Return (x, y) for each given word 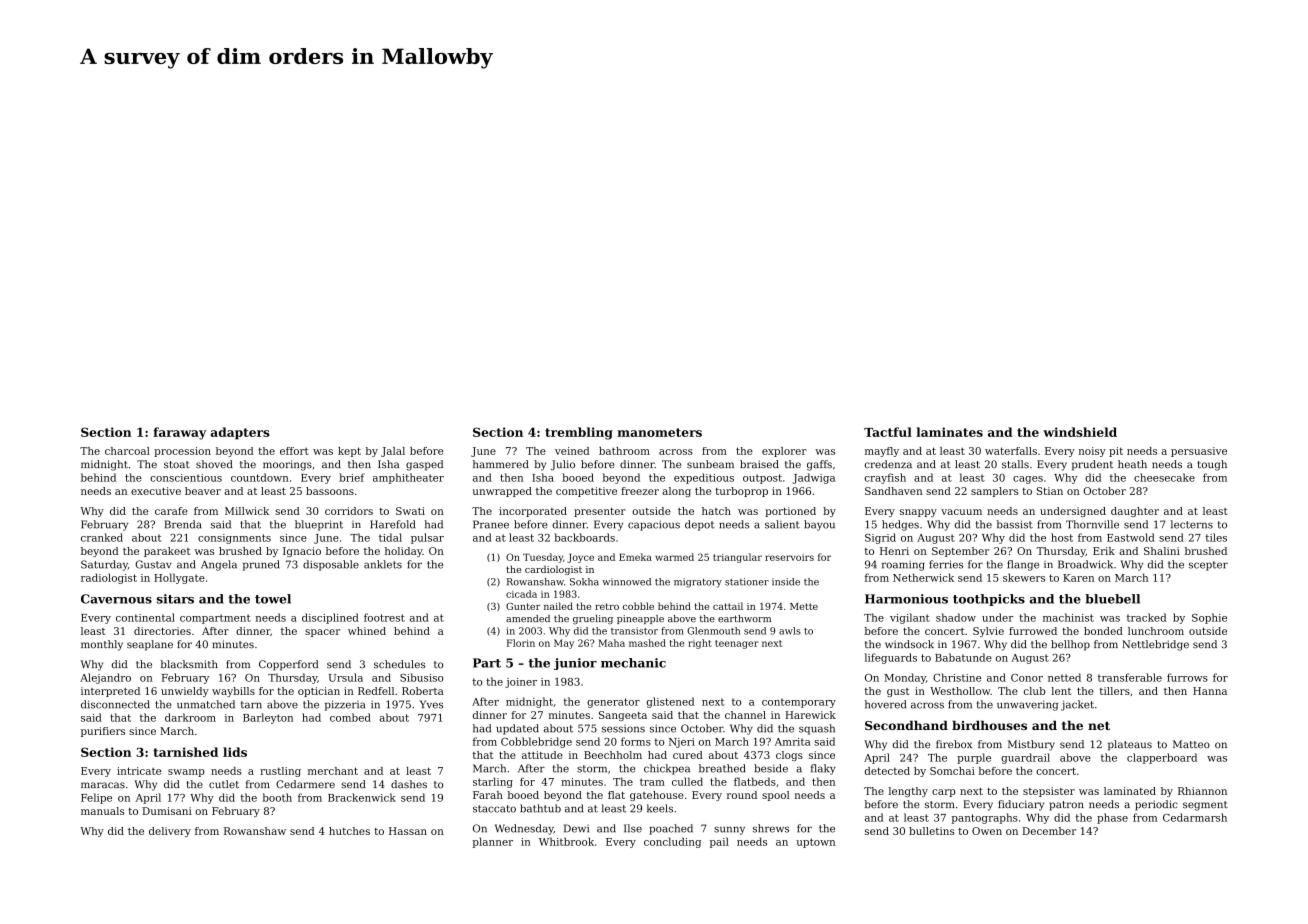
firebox (954, 744)
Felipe (96, 798)
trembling (579, 433)
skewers (1024, 577)
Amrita (793, 742)
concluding (672, 842)
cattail (728, 606)
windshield (1080, 432)
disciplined (330, 618)
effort (294, 451)
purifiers (103, 732)
